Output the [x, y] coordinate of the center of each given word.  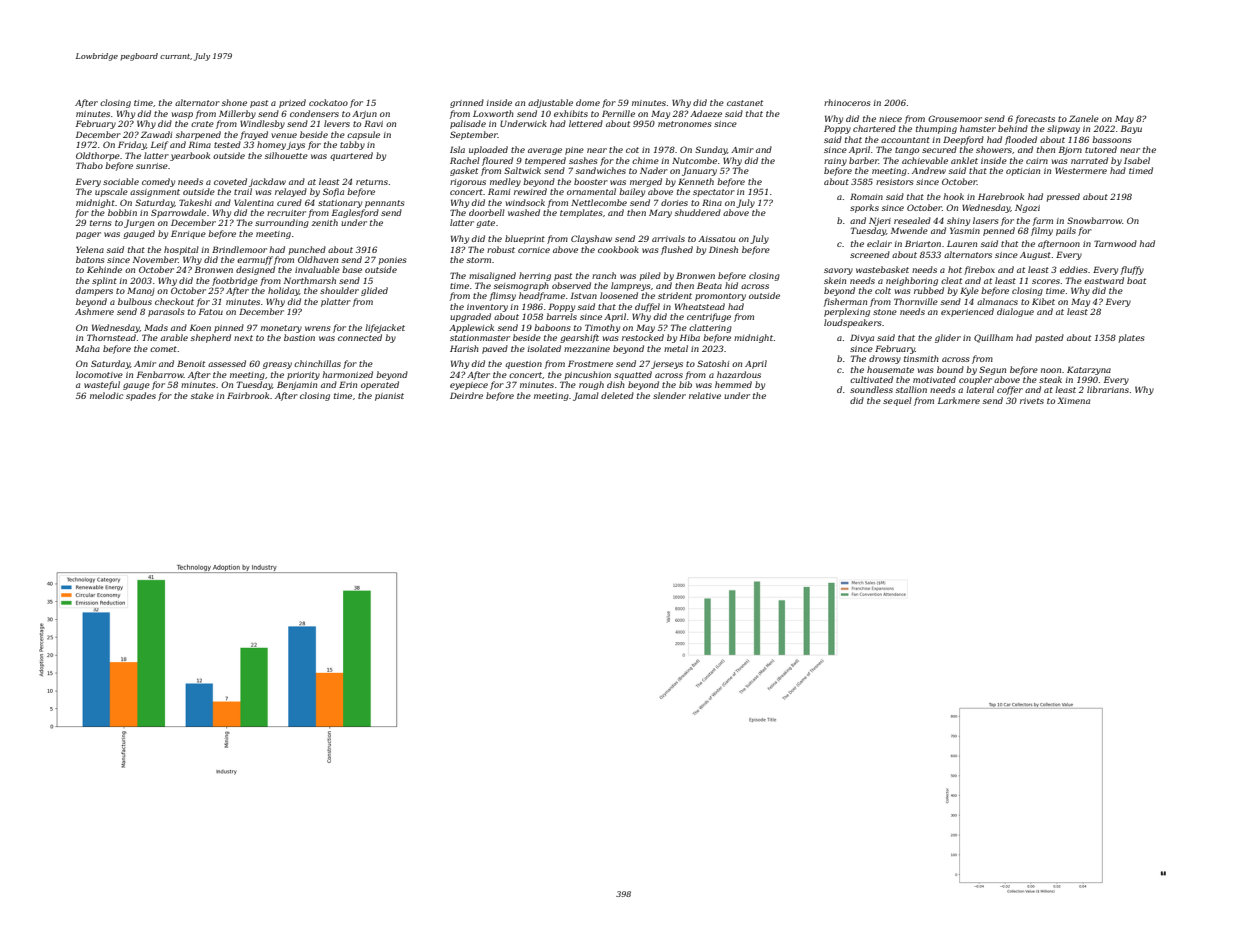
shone [234, 102]
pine [574, 151]
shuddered [698, 212]
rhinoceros [847, 102]
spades [141, 396]
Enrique [188, 234]
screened [870, 254]
